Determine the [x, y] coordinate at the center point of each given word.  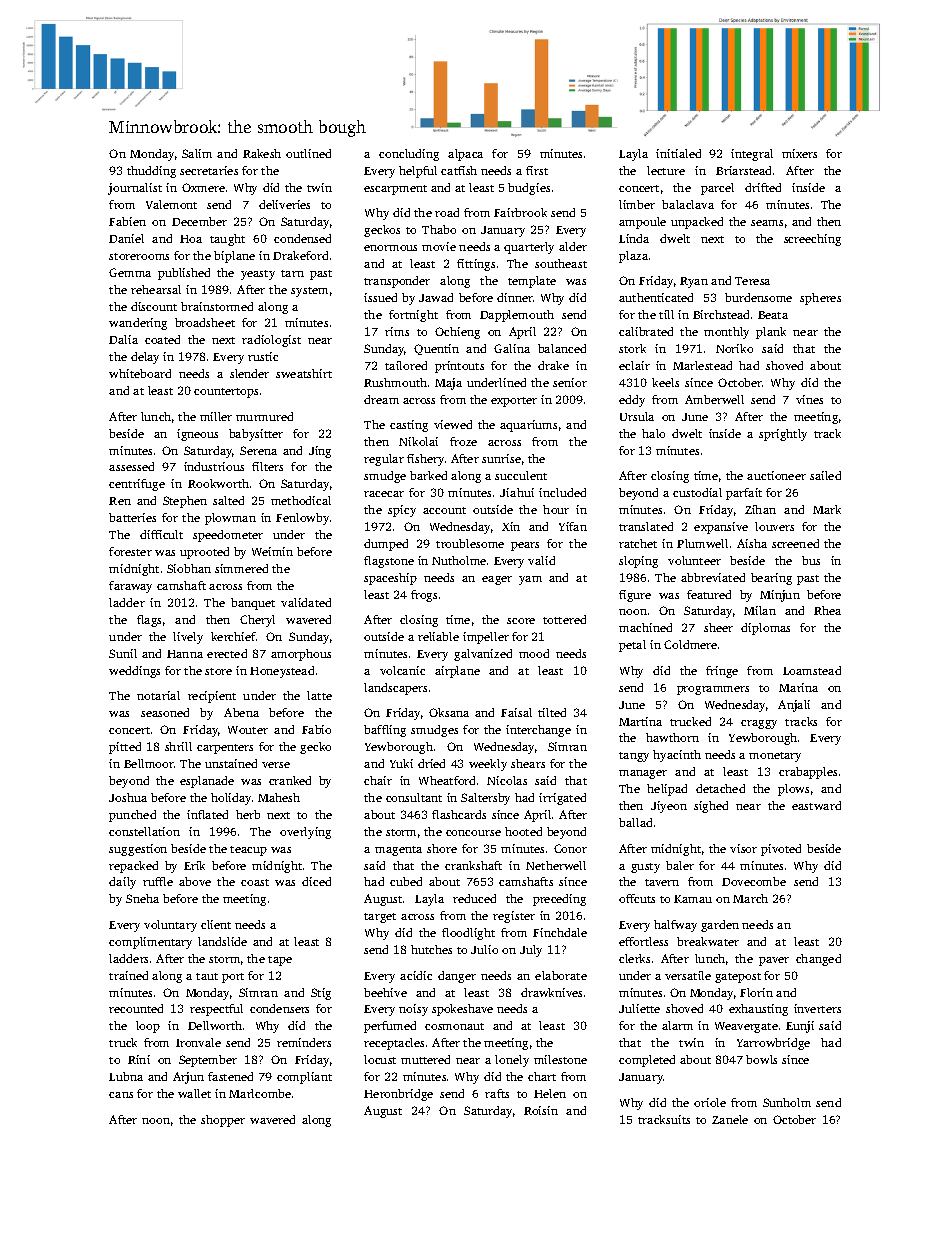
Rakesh [262, 153]
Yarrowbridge [773, 1044]
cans [121, 1095]
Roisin [541, 1110]
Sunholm [787, 1102]
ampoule [642, 223]
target [380, 918]
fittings [476, 265]
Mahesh [279, 797]
